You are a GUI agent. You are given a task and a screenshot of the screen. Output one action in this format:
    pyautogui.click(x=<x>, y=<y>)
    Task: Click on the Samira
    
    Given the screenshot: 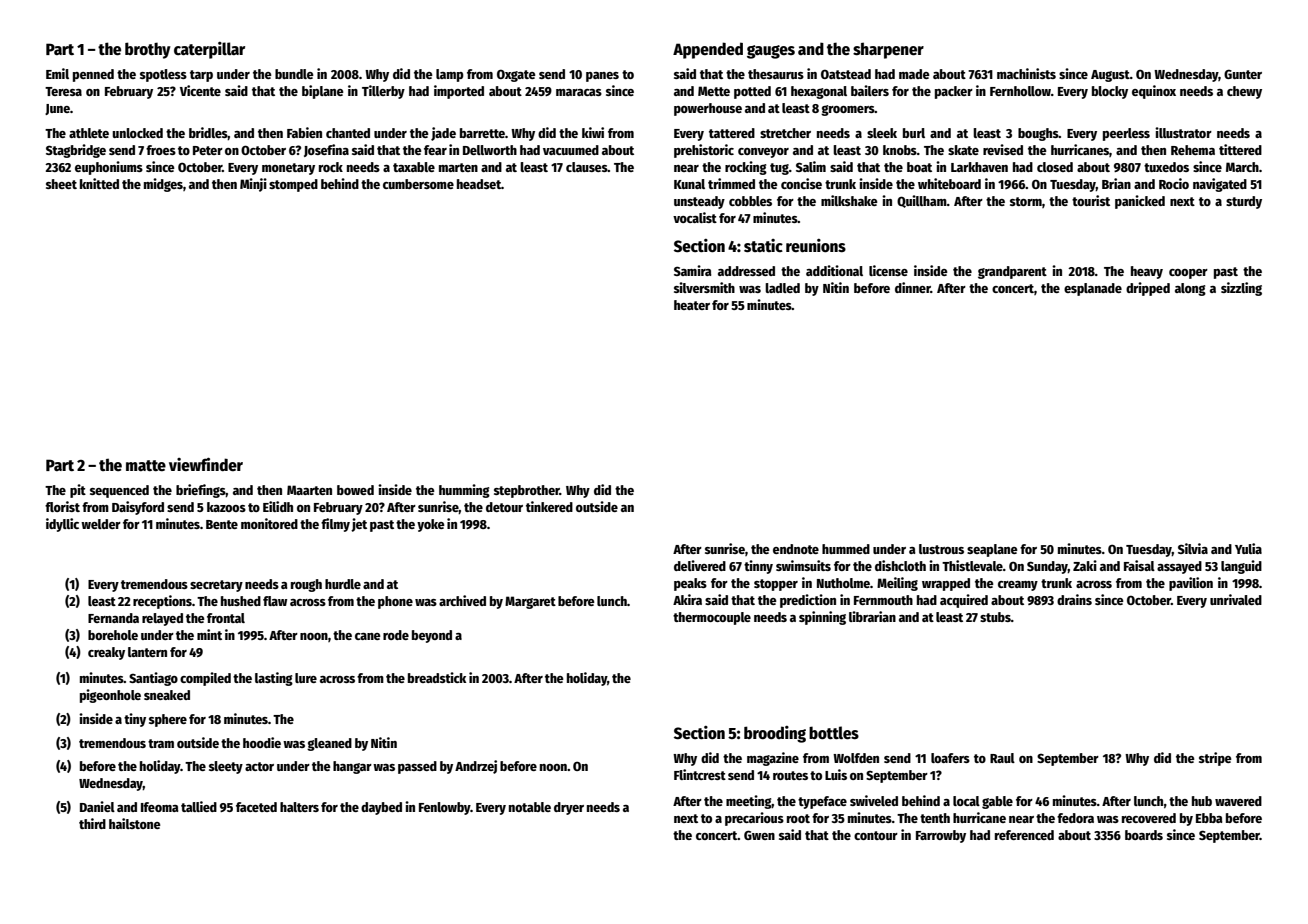 What is the action you would take?
    pyautogui.click(x=693, y=270)
